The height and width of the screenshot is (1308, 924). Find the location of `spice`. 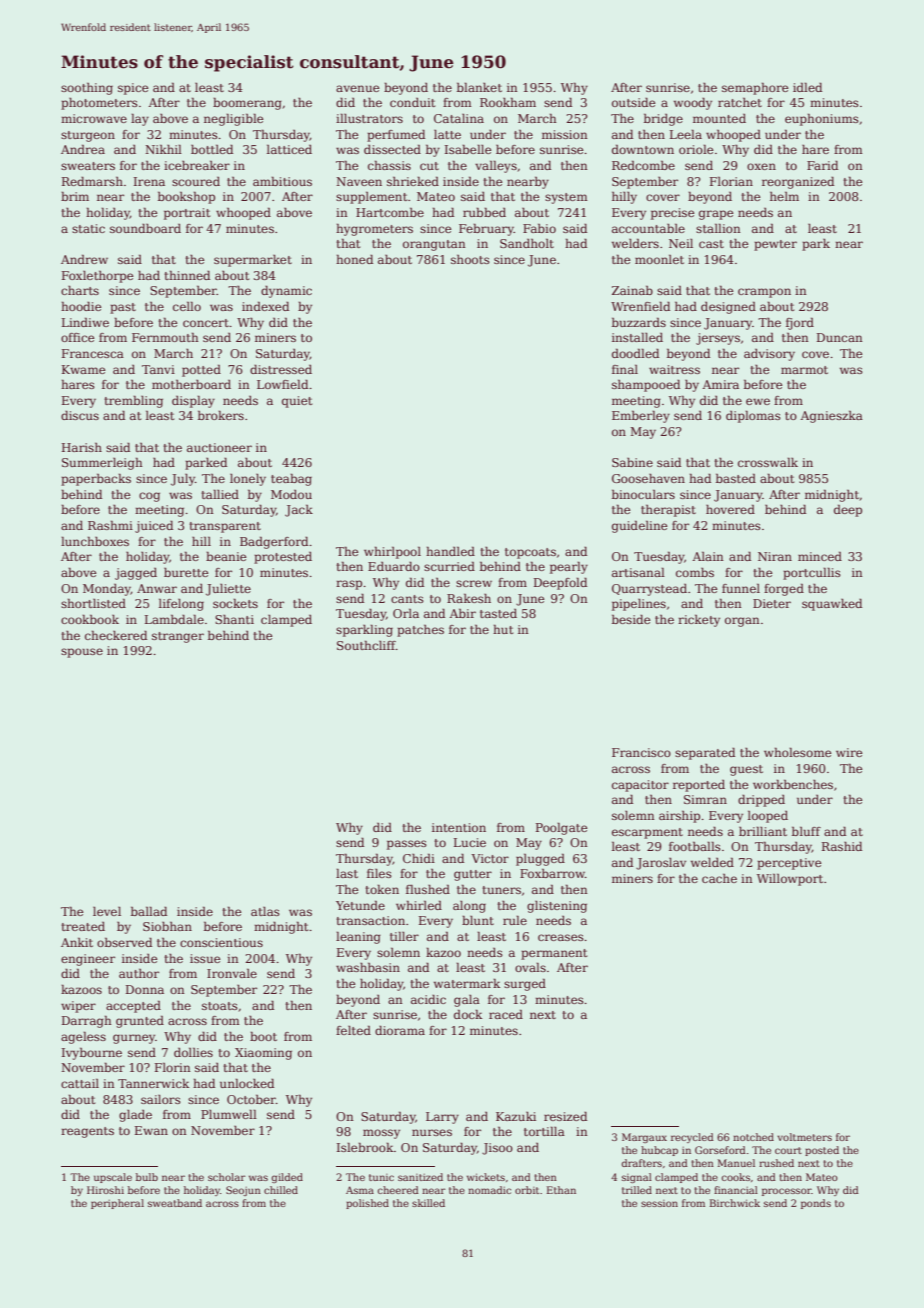

spice is located at coordinates (133, 89).
